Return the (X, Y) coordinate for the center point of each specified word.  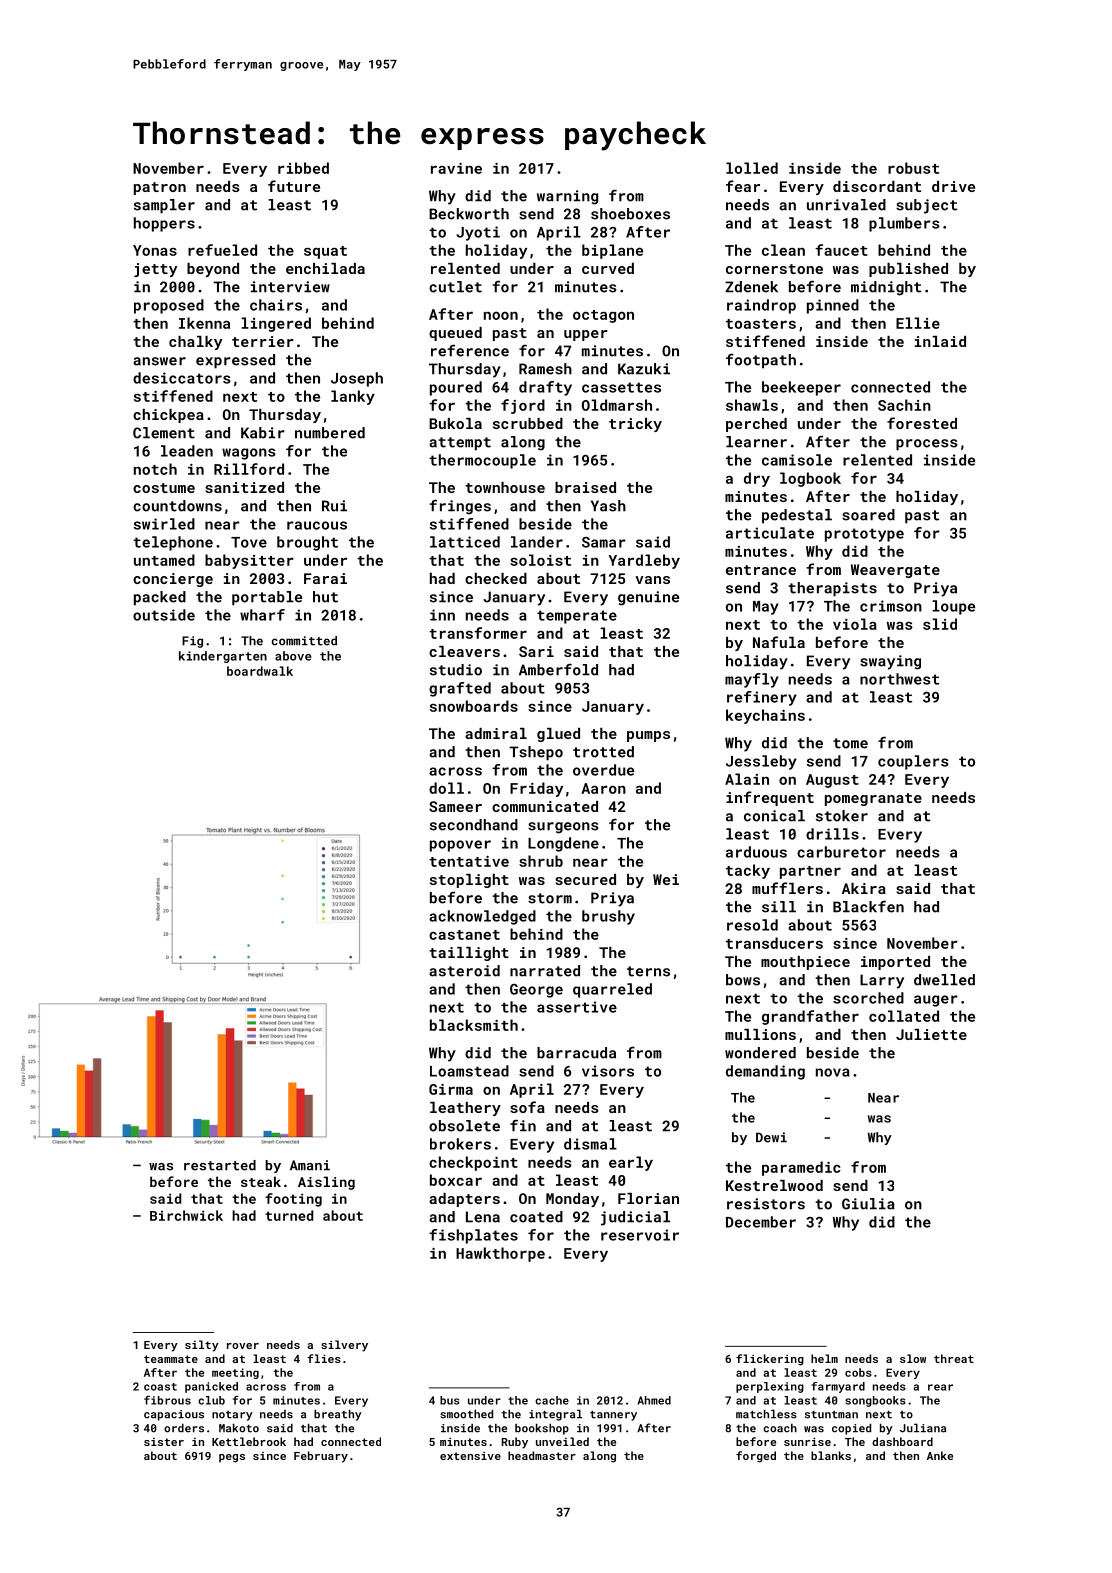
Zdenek (751, 287)
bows (743, 980)
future (294, 186)
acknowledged (482, 917)
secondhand (474, 825)
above (293, 656)
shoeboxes (630, 214)
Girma (451, 1089)
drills (832, 834)
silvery (344, 1346)
